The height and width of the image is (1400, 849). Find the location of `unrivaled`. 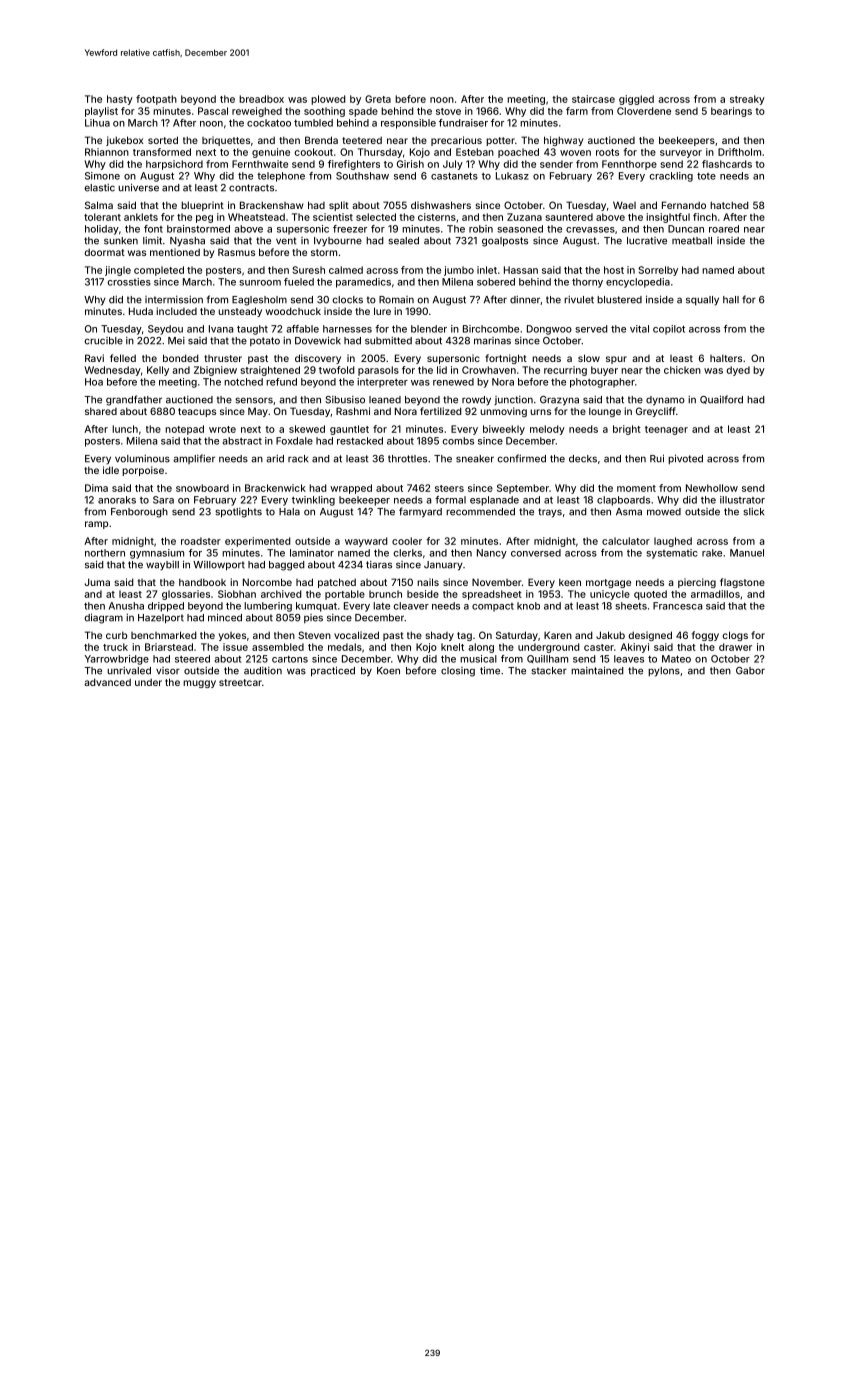

unrivaled is located at coordinates (129, 671).
